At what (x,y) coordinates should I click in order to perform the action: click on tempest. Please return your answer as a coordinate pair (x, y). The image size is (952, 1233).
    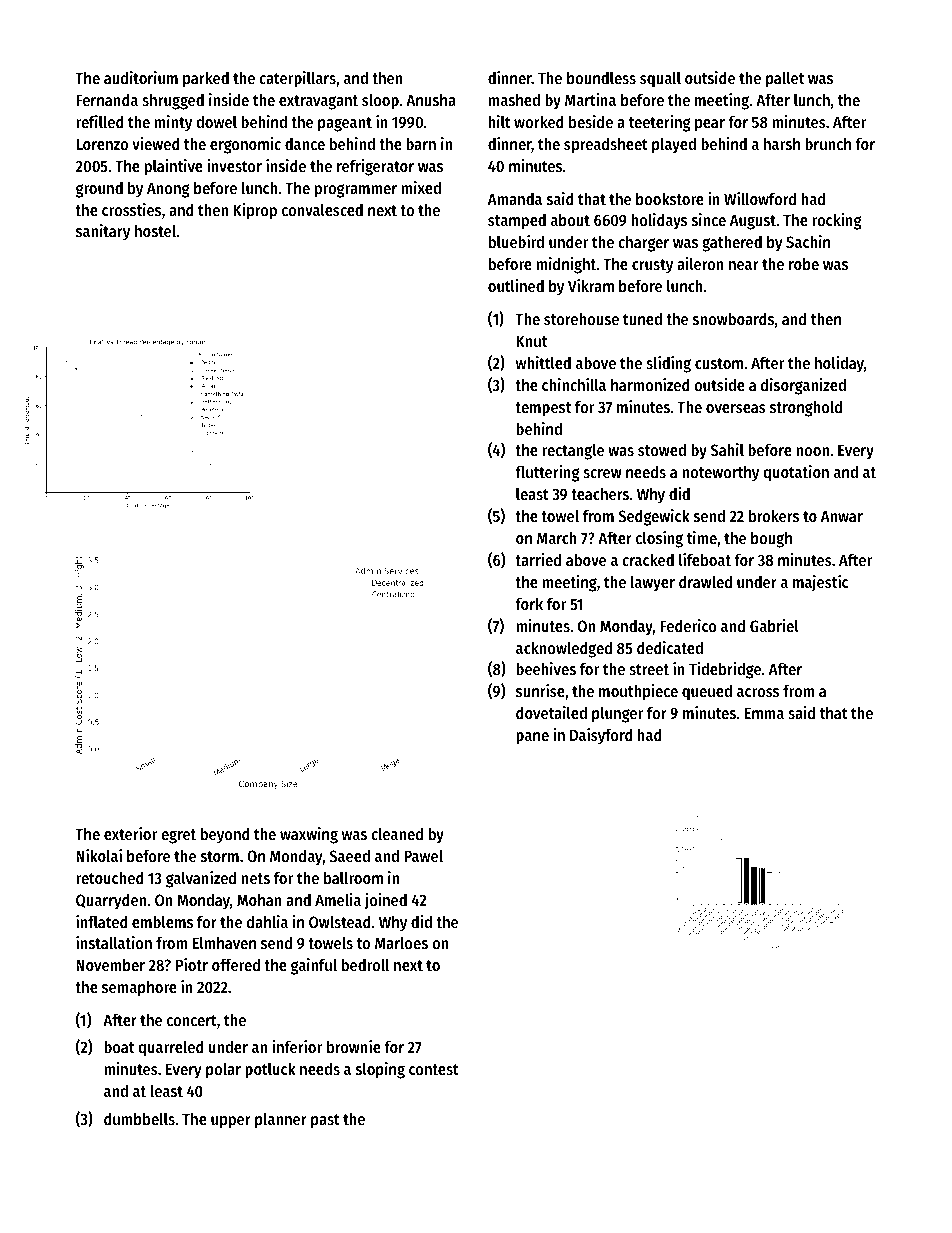
    Looking at the image, I should click on (543, 409).
